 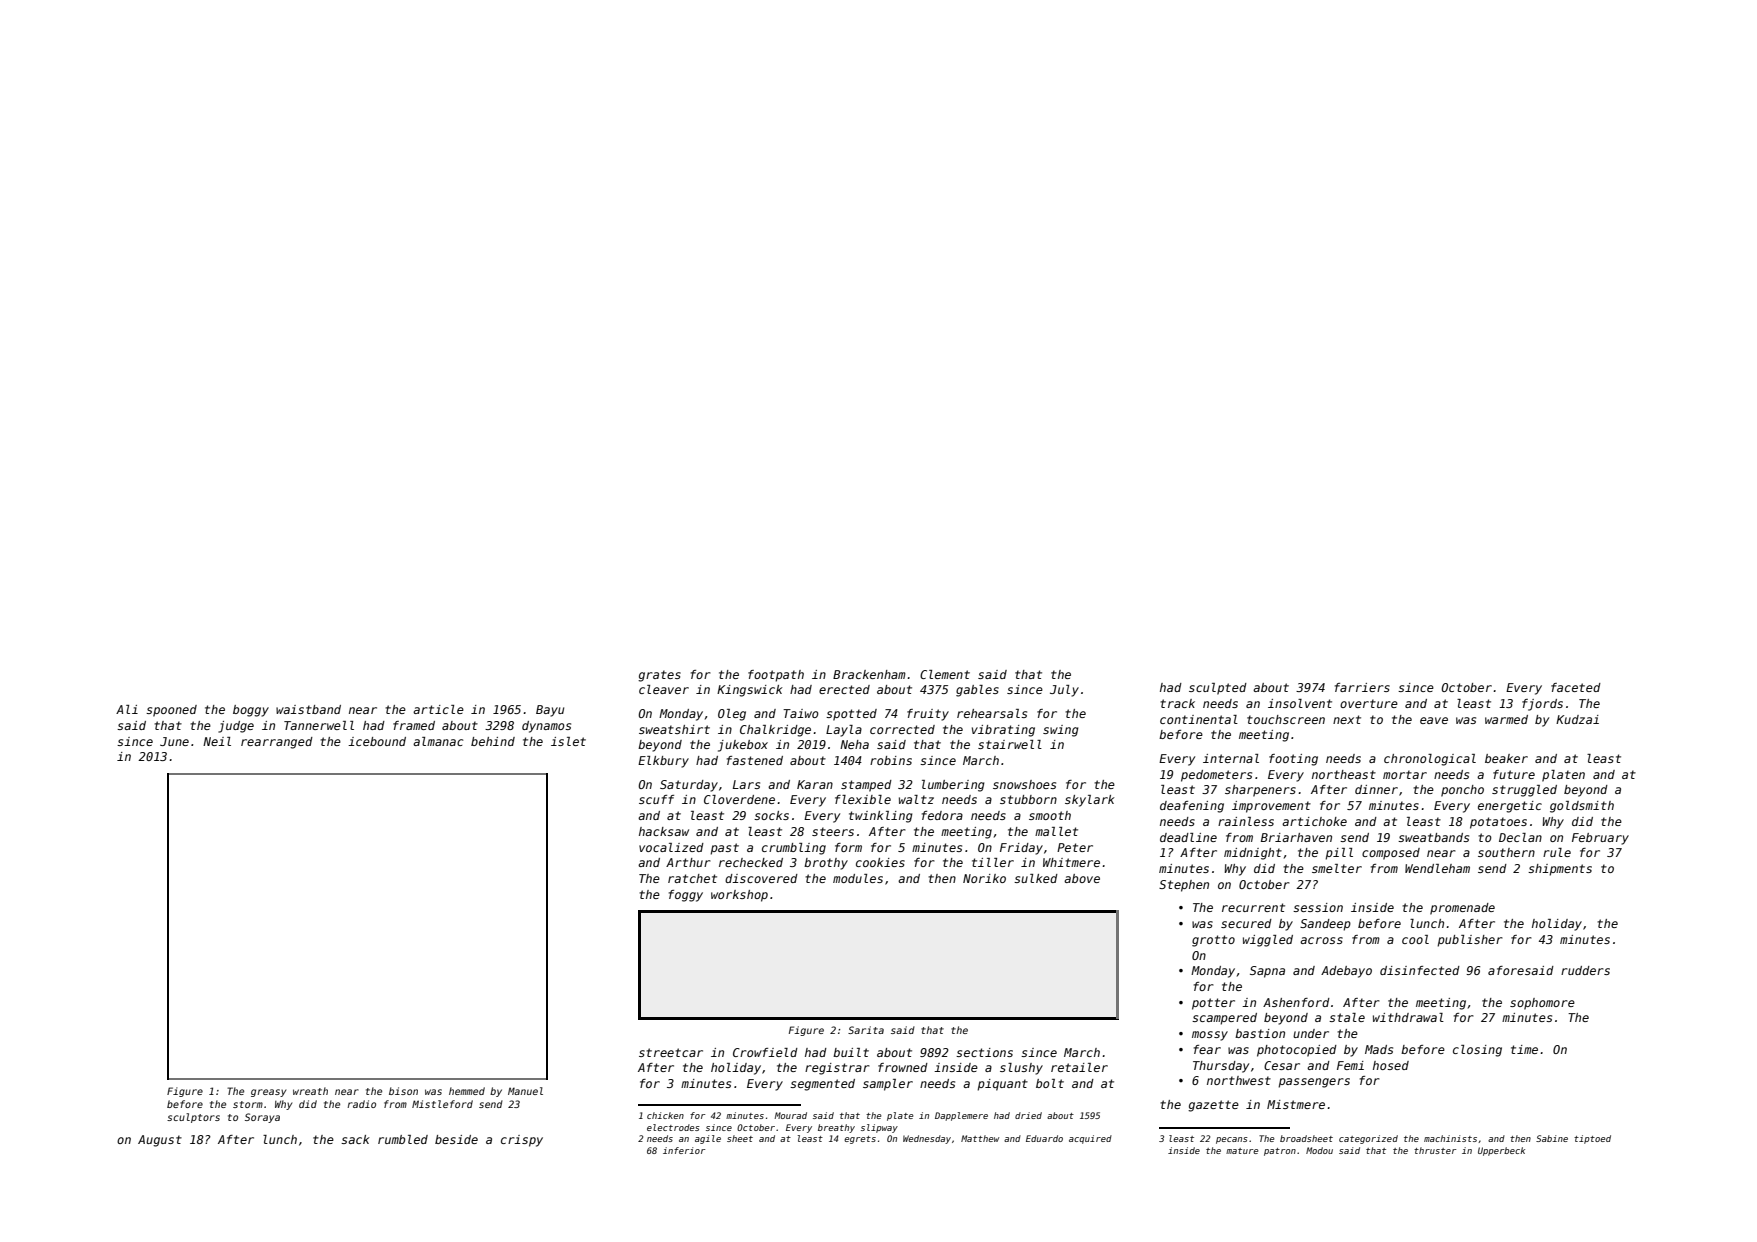 I want to click on shipments, so click(x=1560, y=870).
